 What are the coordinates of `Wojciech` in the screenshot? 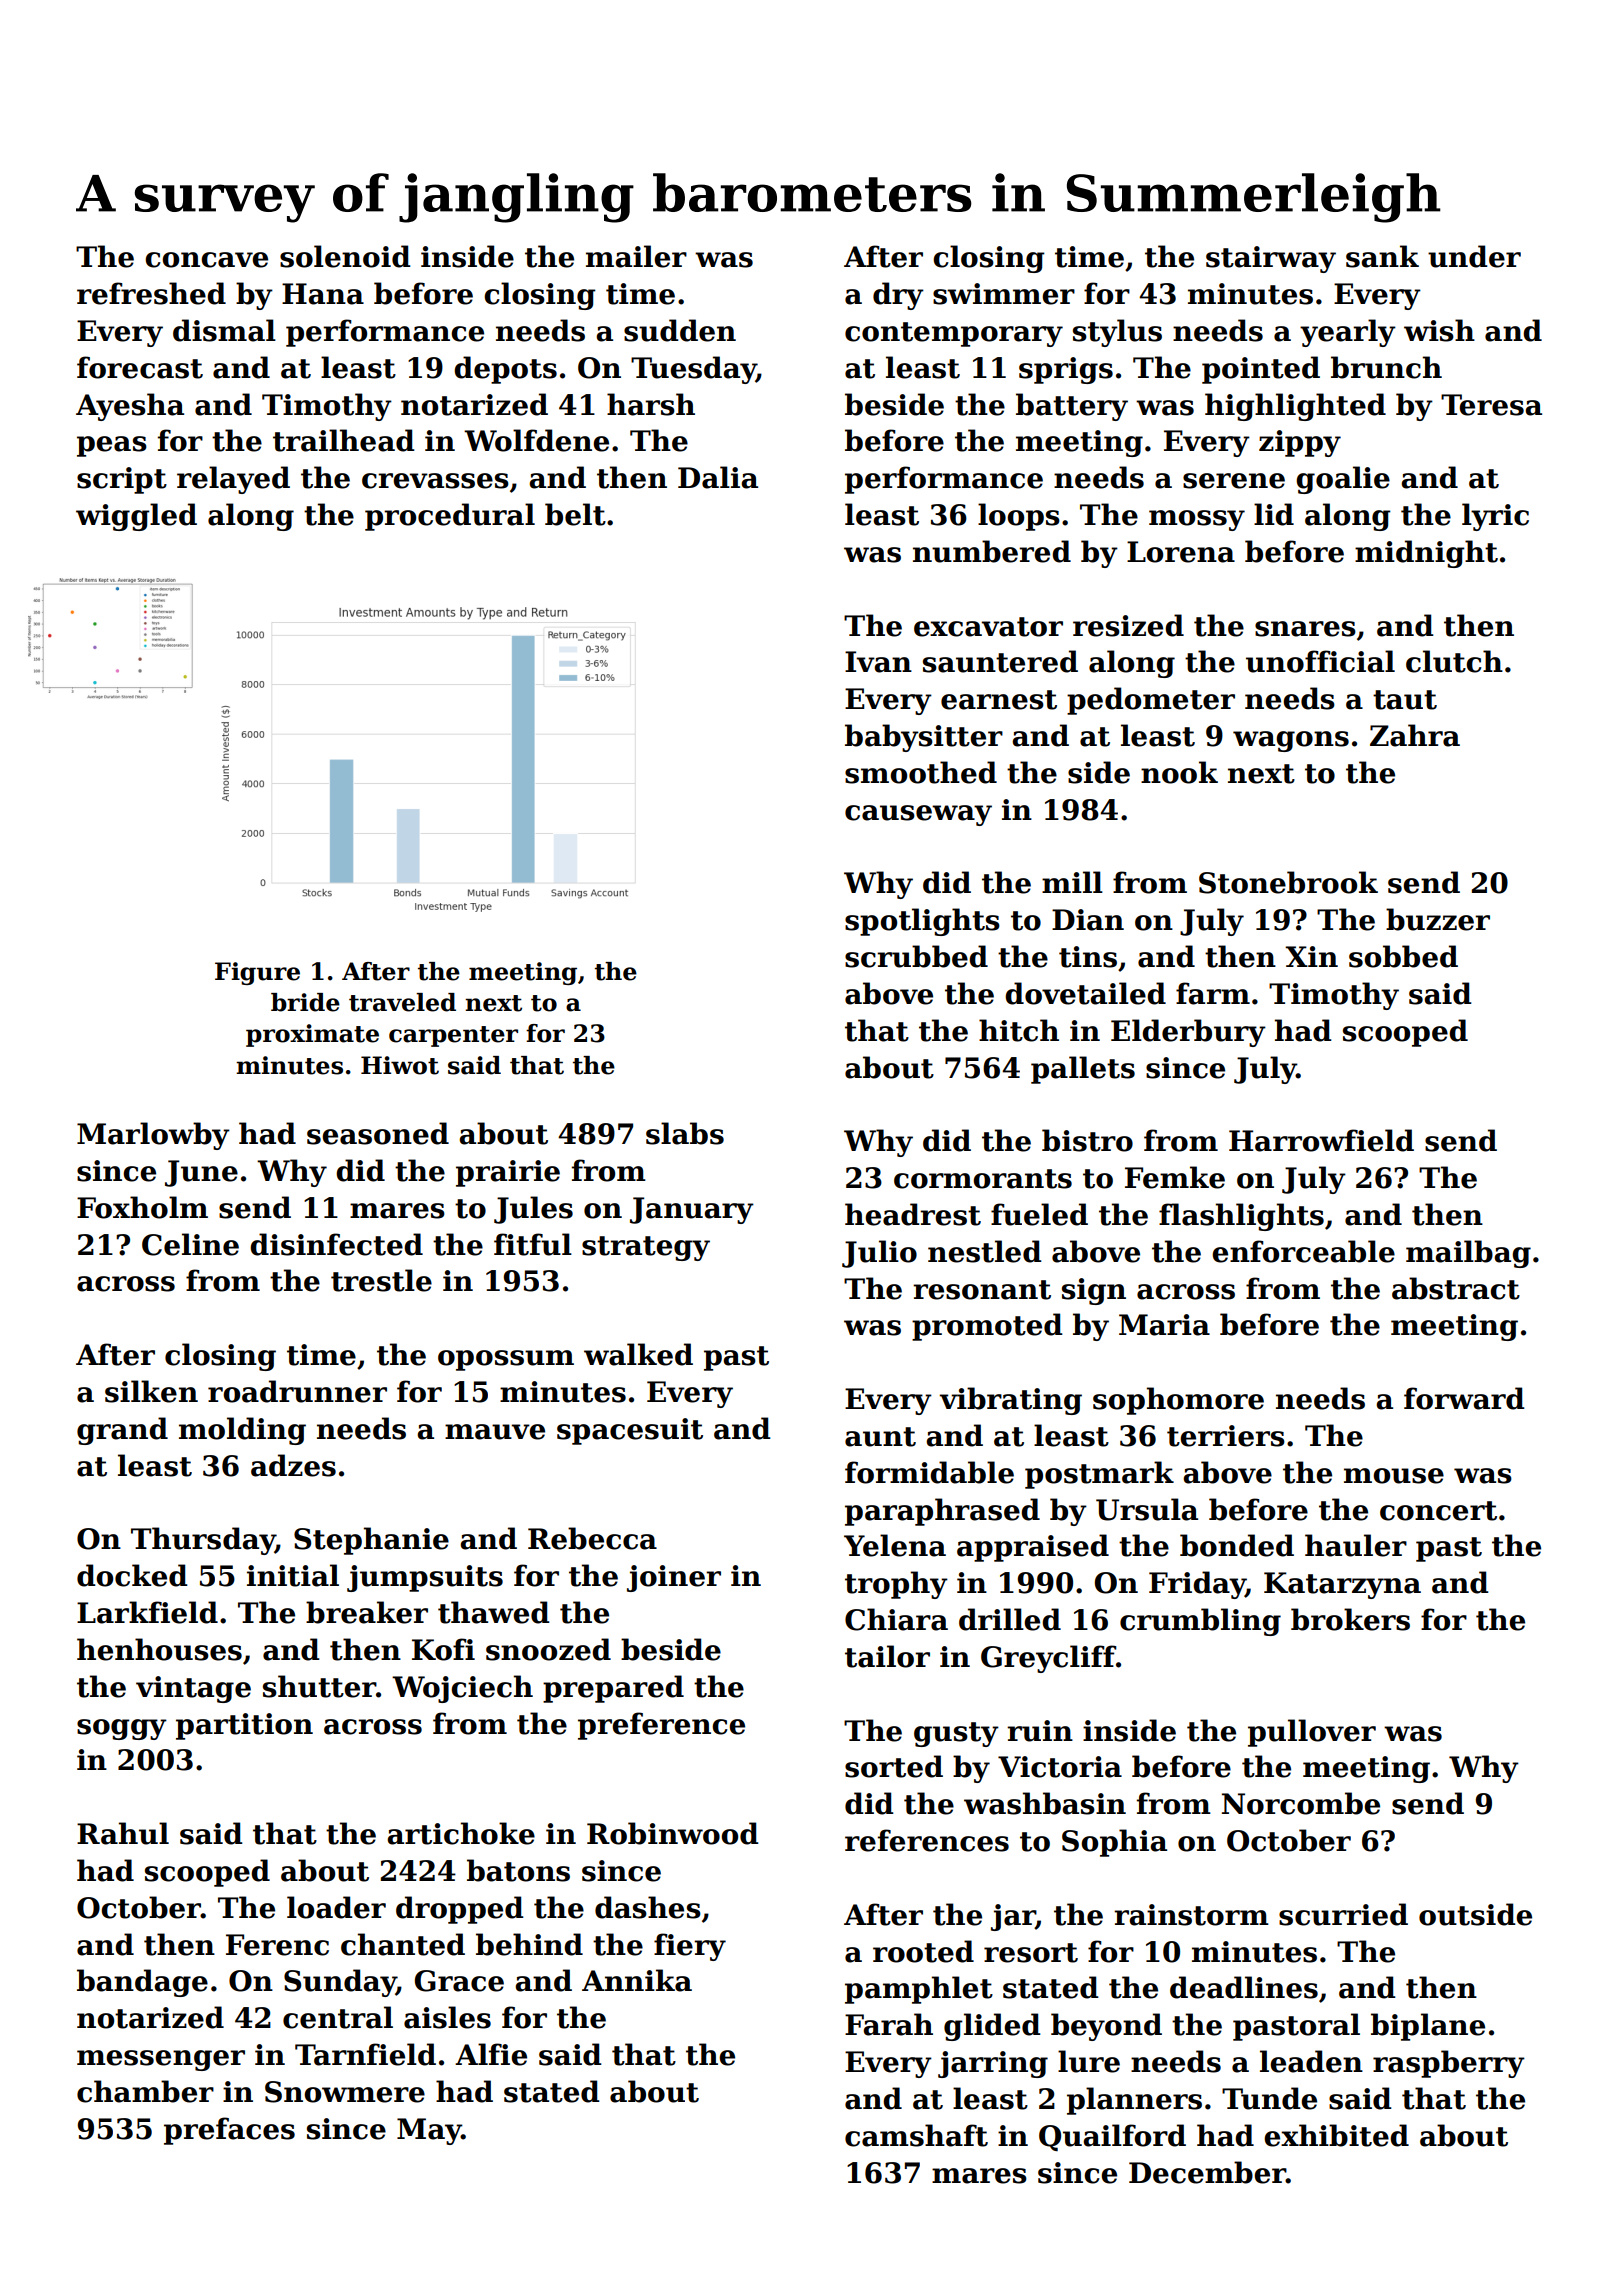 It's located at (462, 1689).
